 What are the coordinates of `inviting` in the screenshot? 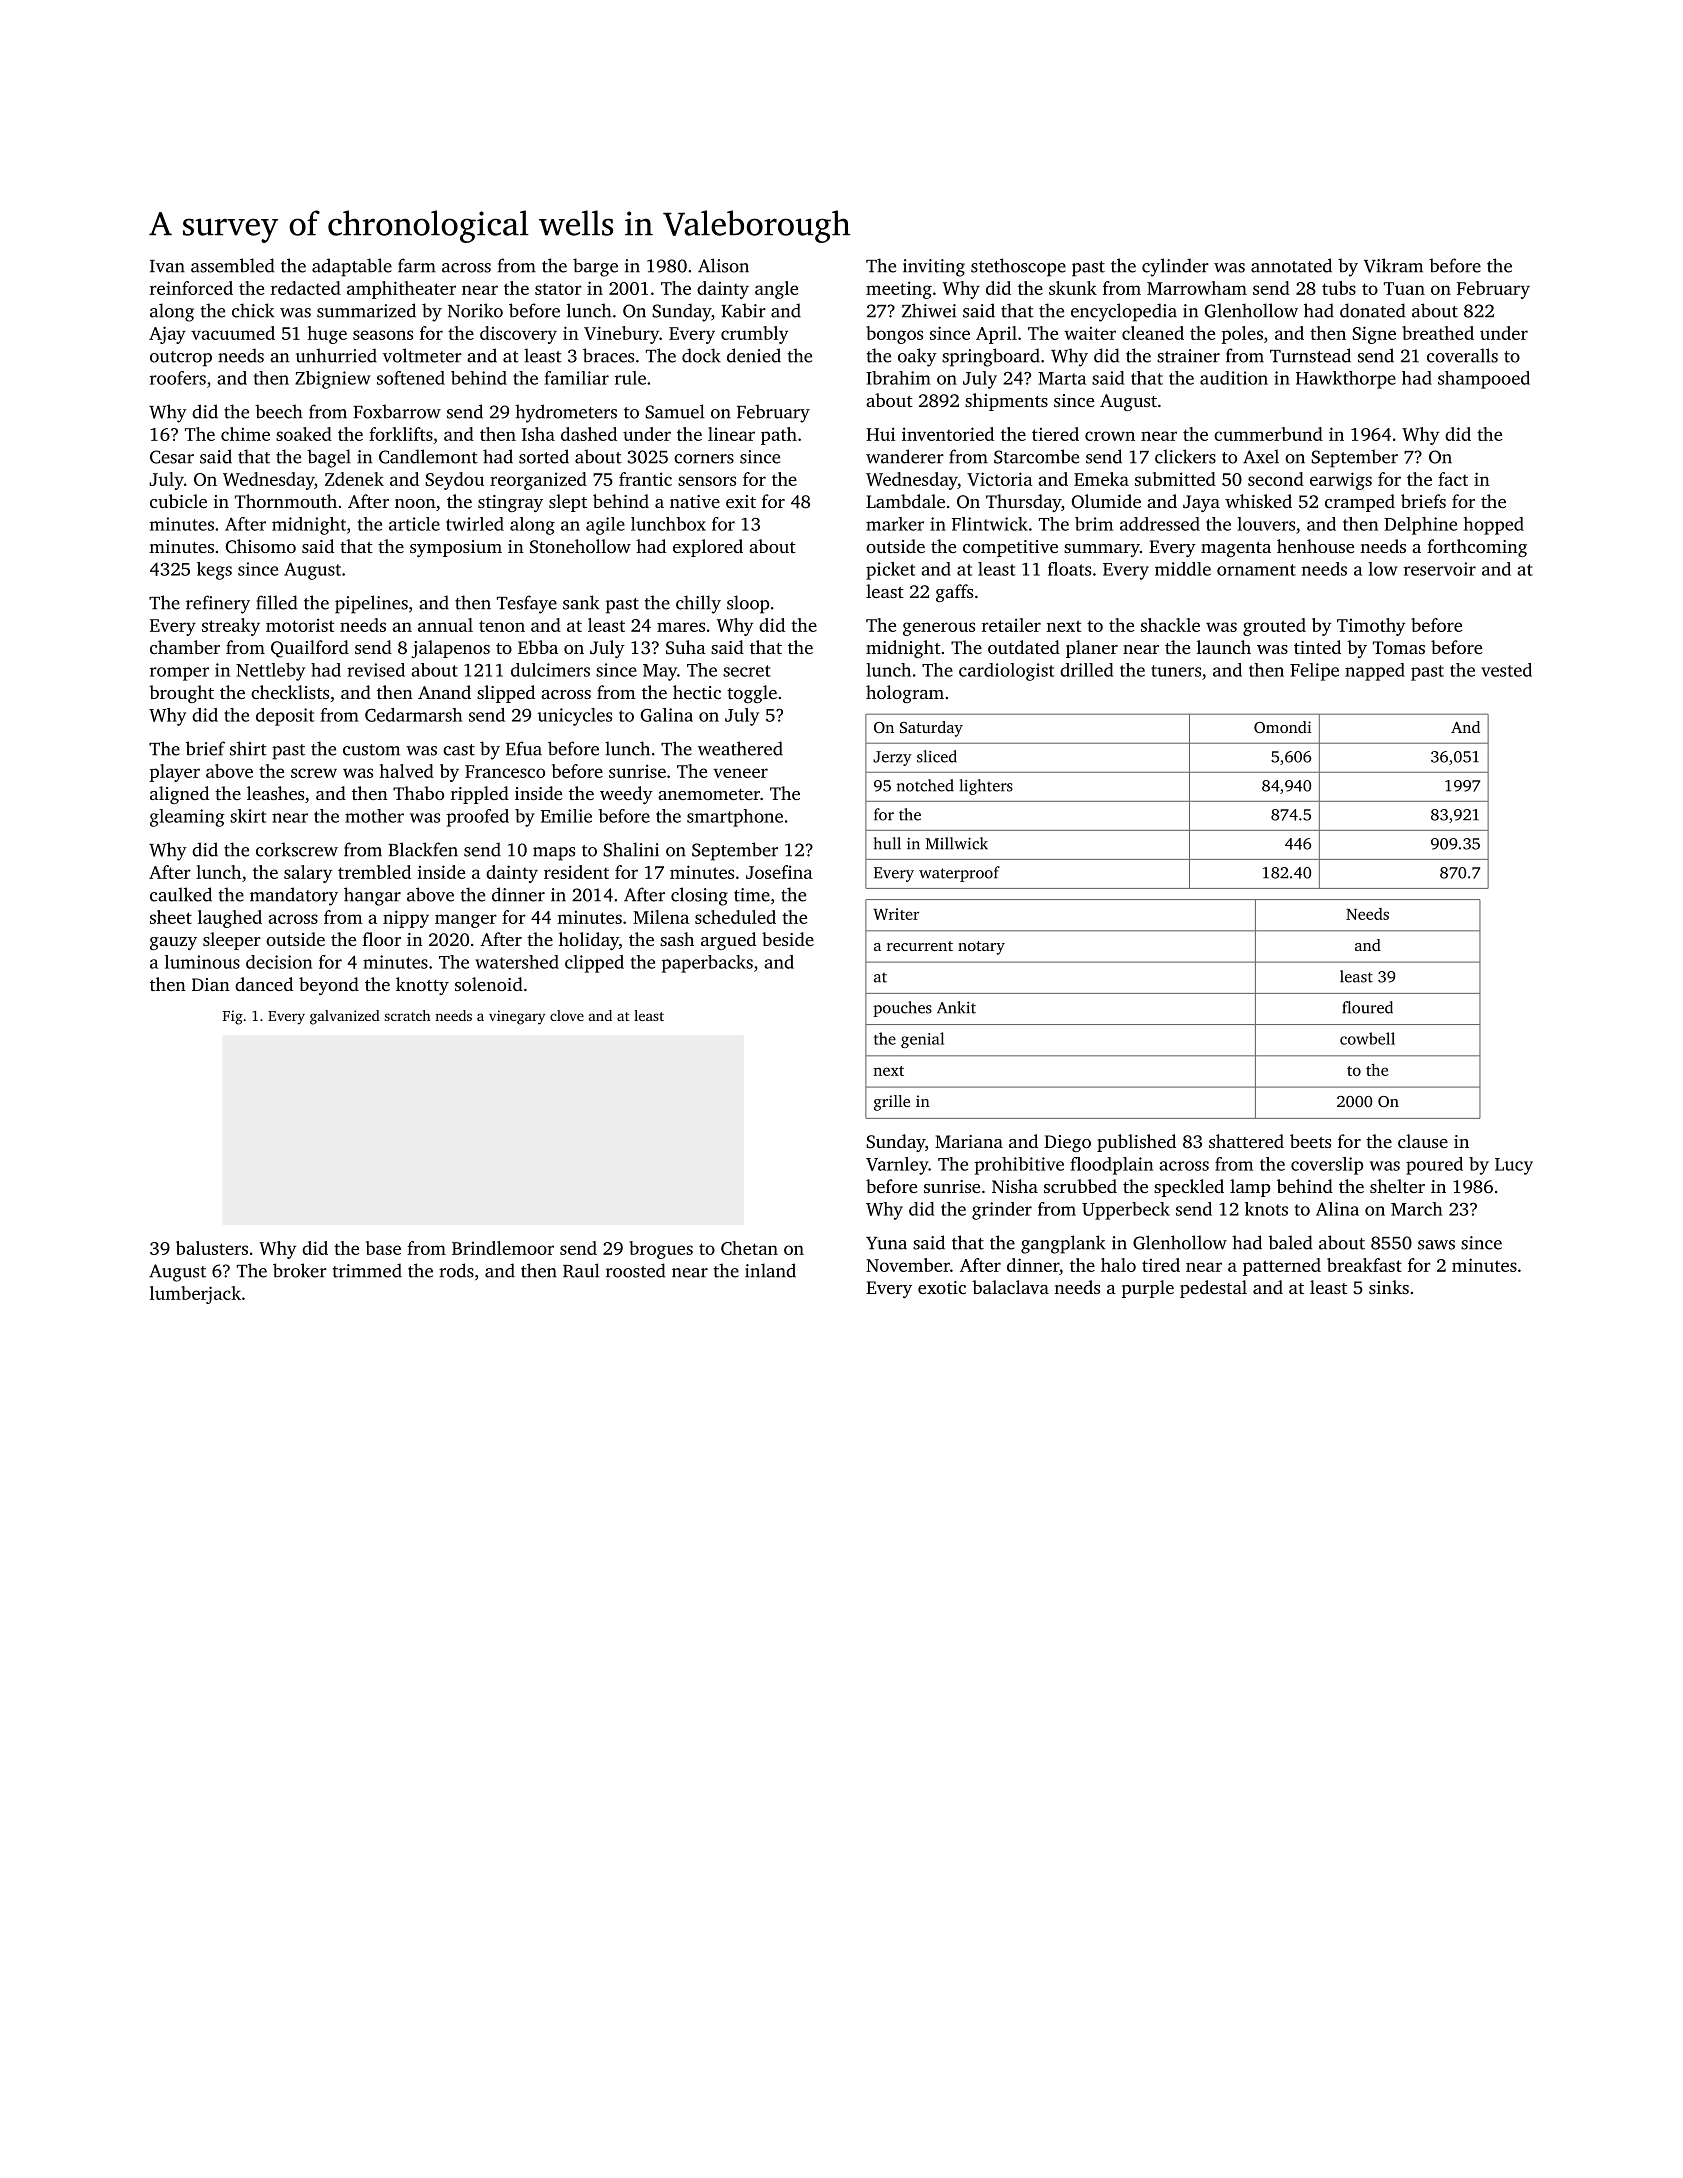 It's located at (934, 268).
